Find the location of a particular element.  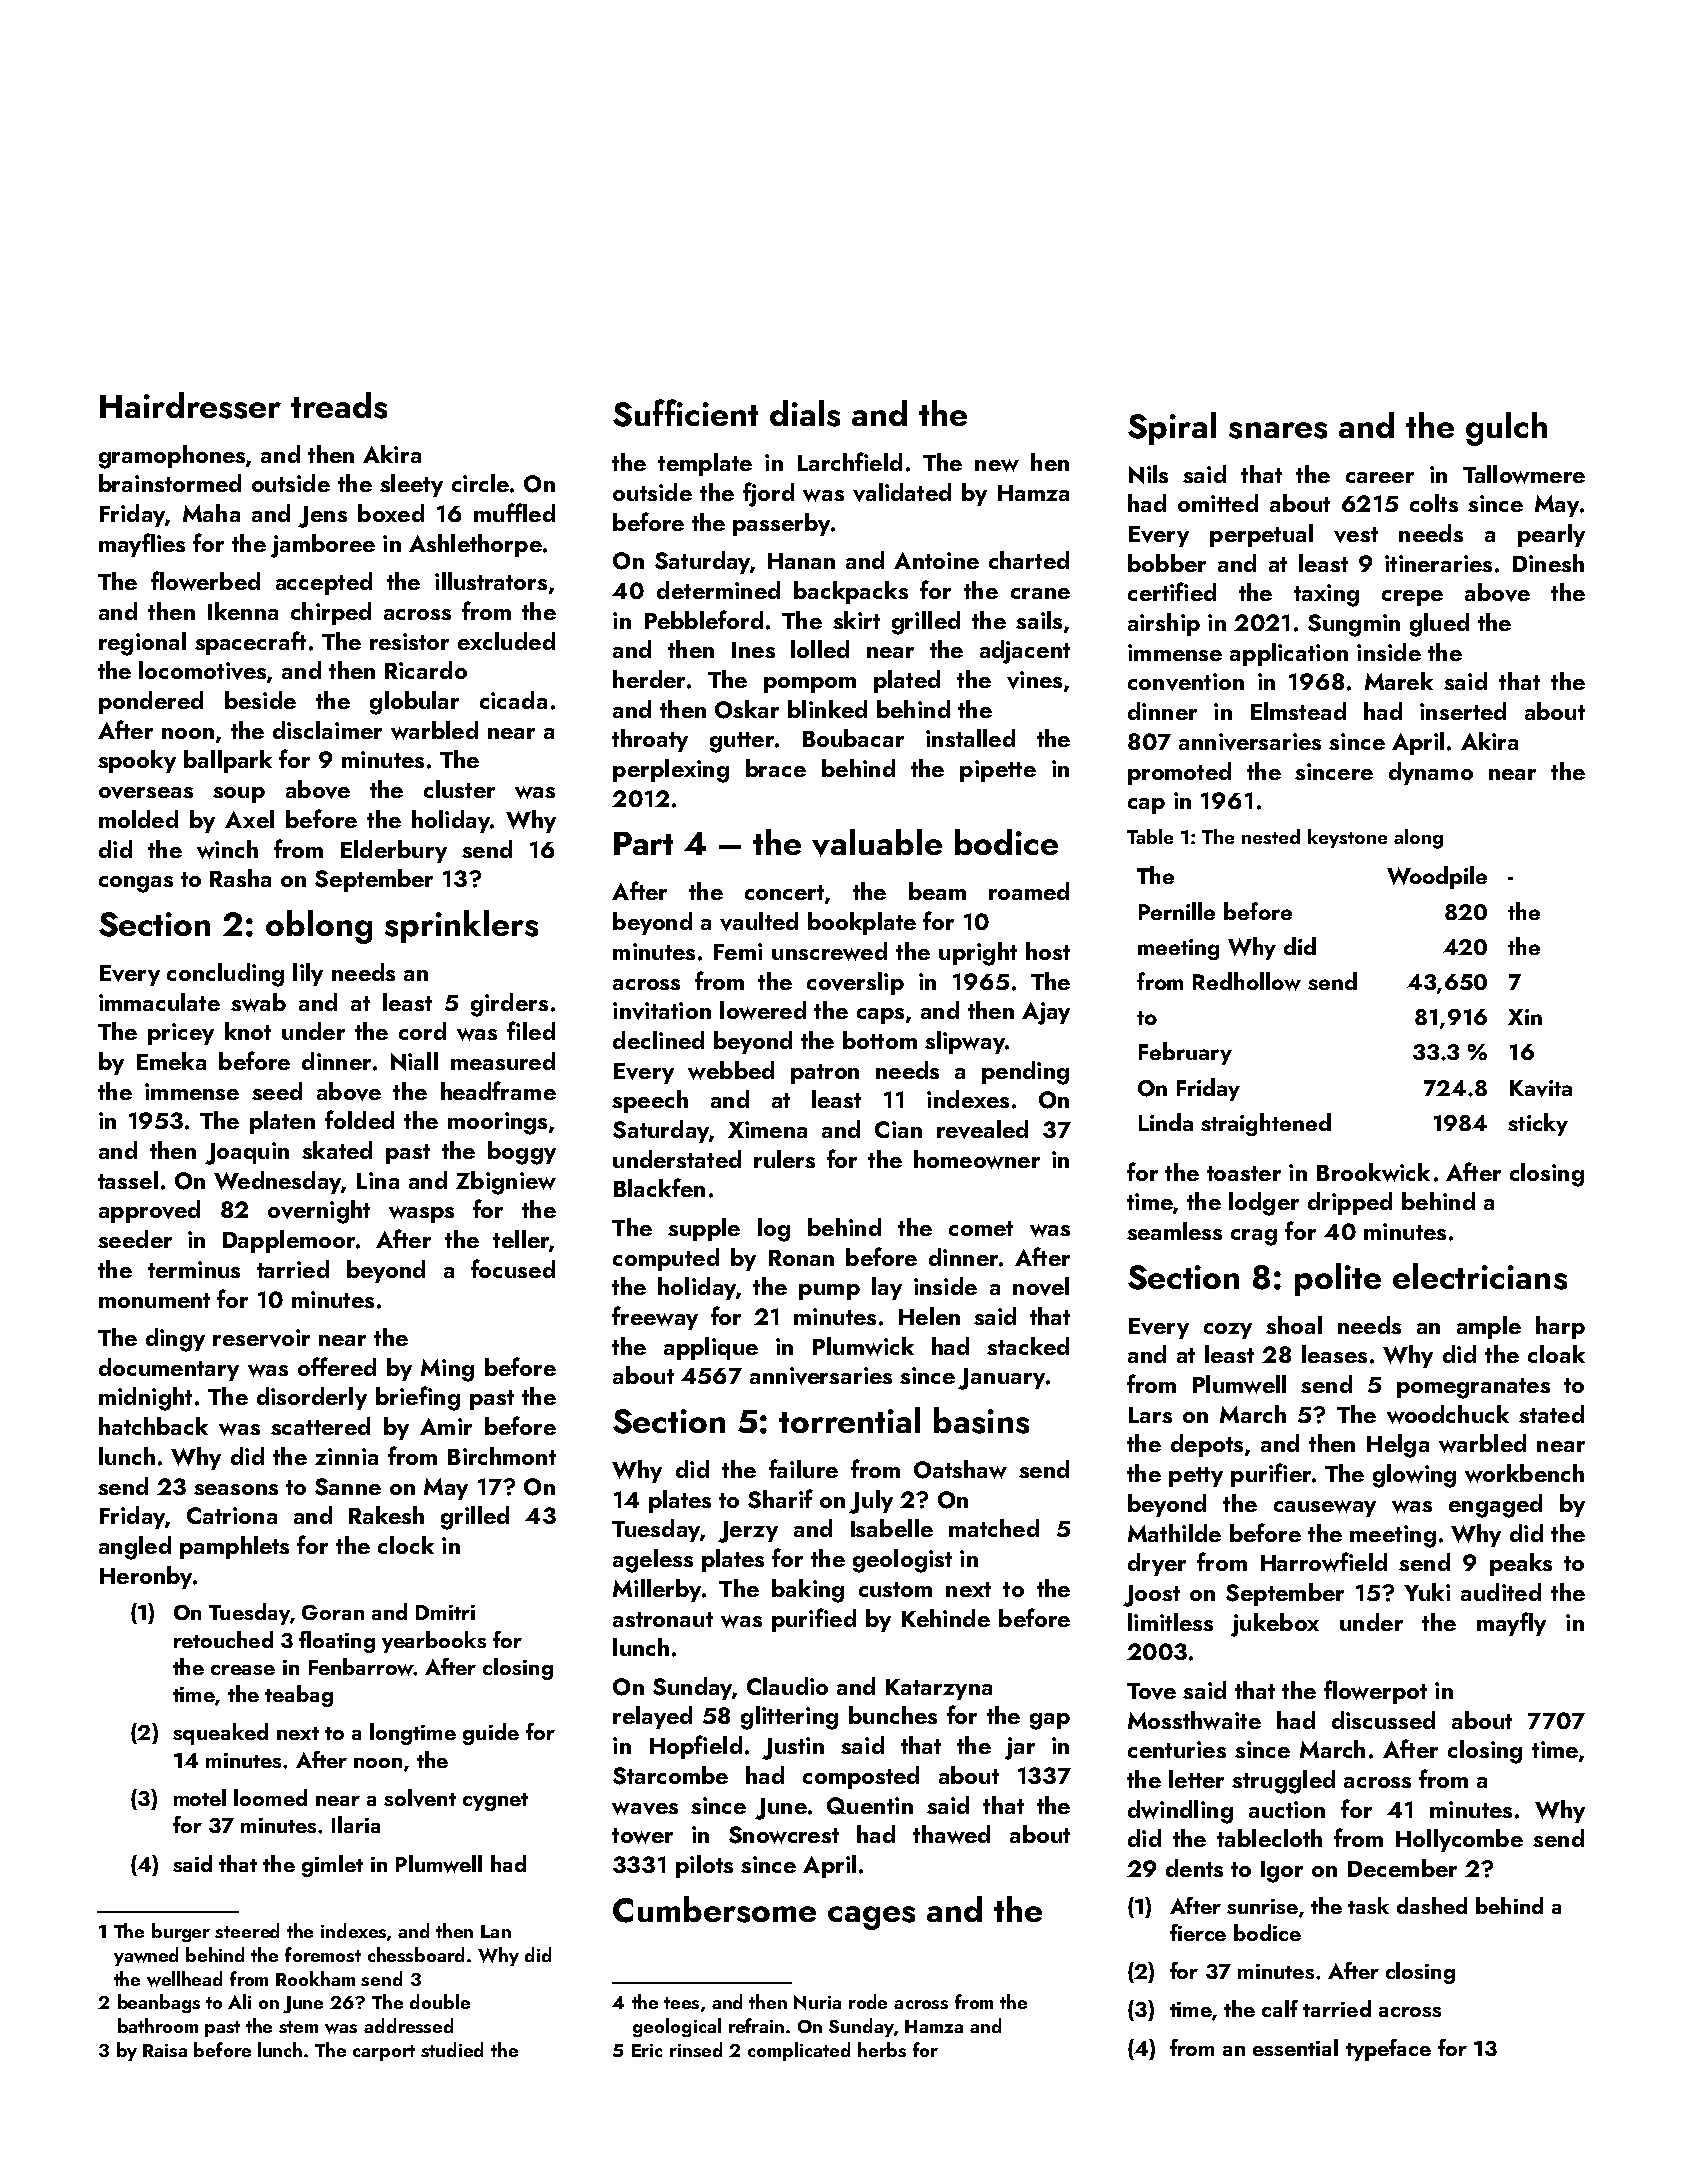

reservoir is located at coordinates (261, 1338).
